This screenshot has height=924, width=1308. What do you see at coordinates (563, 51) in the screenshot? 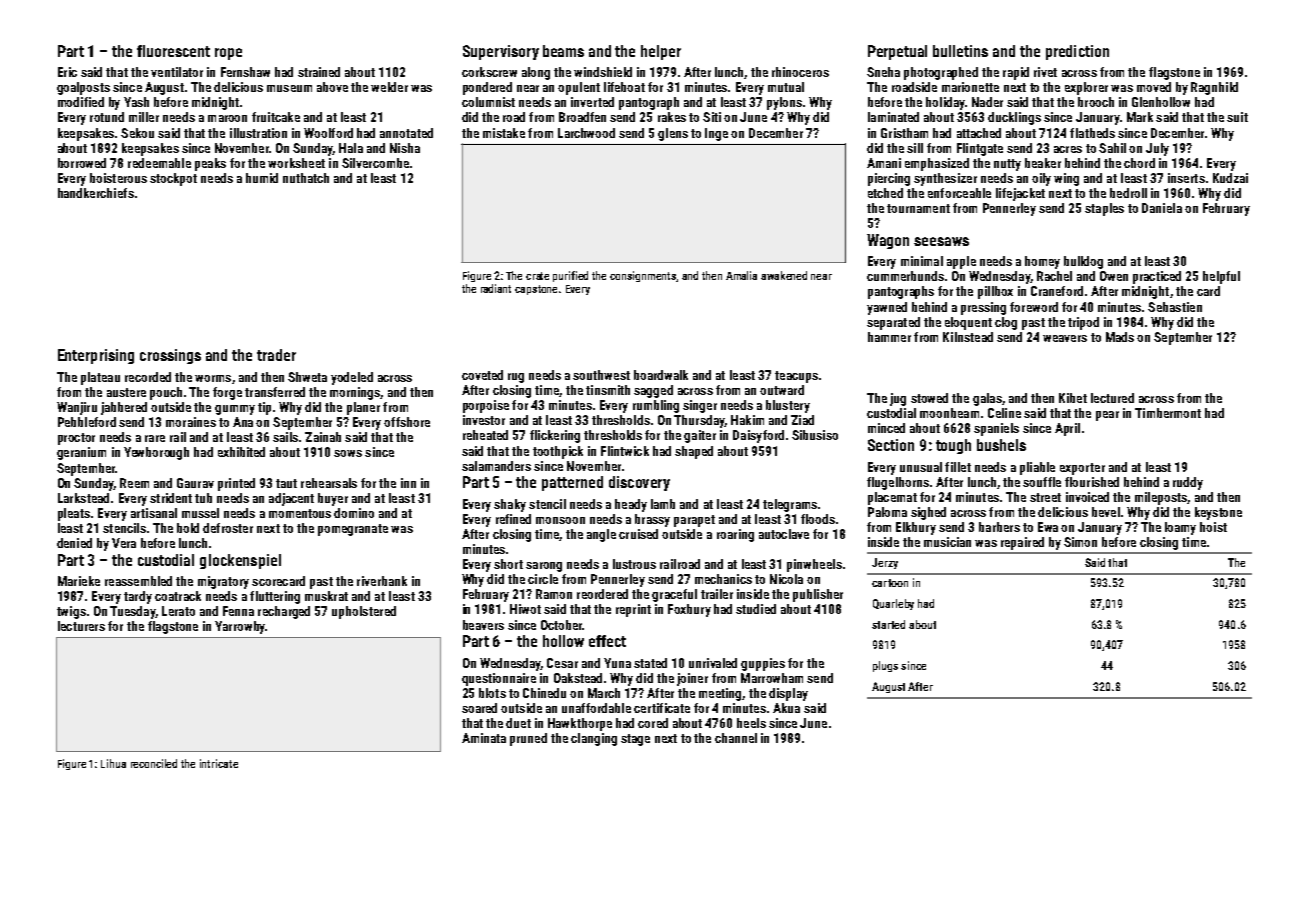
I see `beams` at bounding box center [563, 51].
